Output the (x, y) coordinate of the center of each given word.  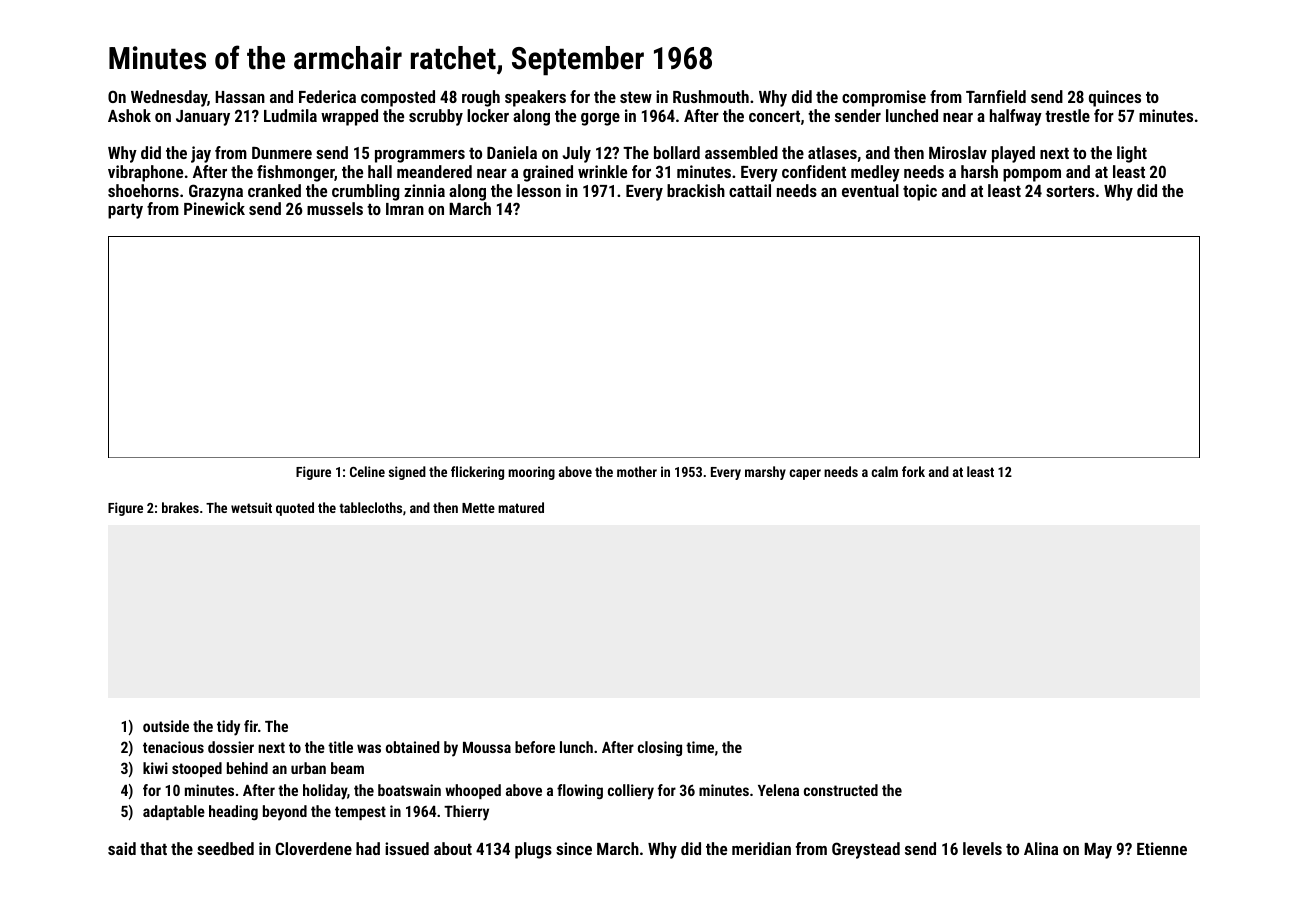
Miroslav (958, 152)
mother (637, 471)
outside (166, 726)
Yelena (778, 790)
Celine (367, 471)
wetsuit (251, 507)
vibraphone (145, 173)
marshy (765, 473)
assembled (741, 152)
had (368, 848)
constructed (841, 790)
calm (884, 471)
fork (913, 471)
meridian (761, 848)
